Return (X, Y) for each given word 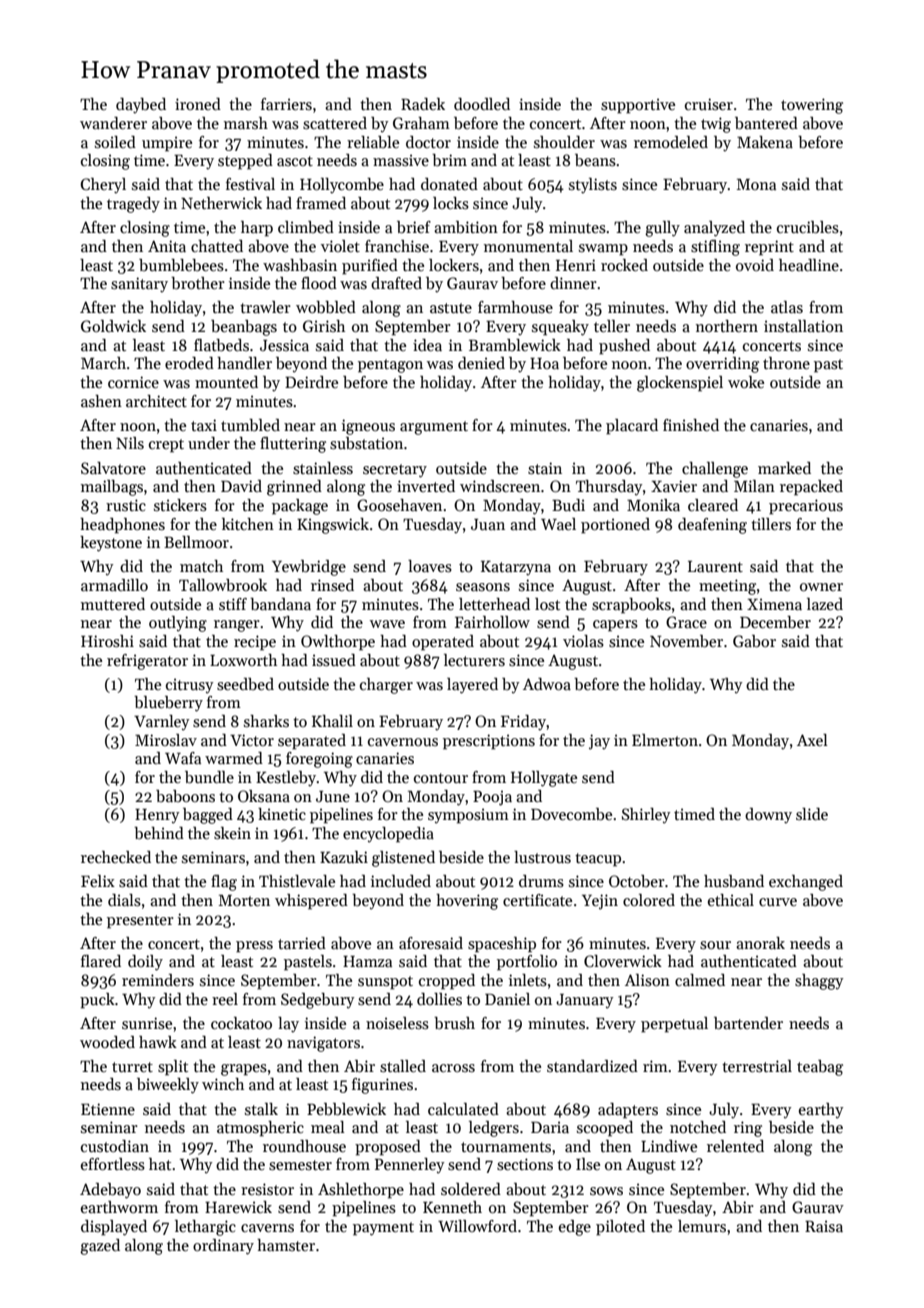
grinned (294, 488)
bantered (766, 123)
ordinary (223, 1247)
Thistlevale (297, 881)
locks (451, 203)
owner (821, 587)
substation (366, 443)
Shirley (646, 816)
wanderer (113, 123)
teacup (598, 860)
